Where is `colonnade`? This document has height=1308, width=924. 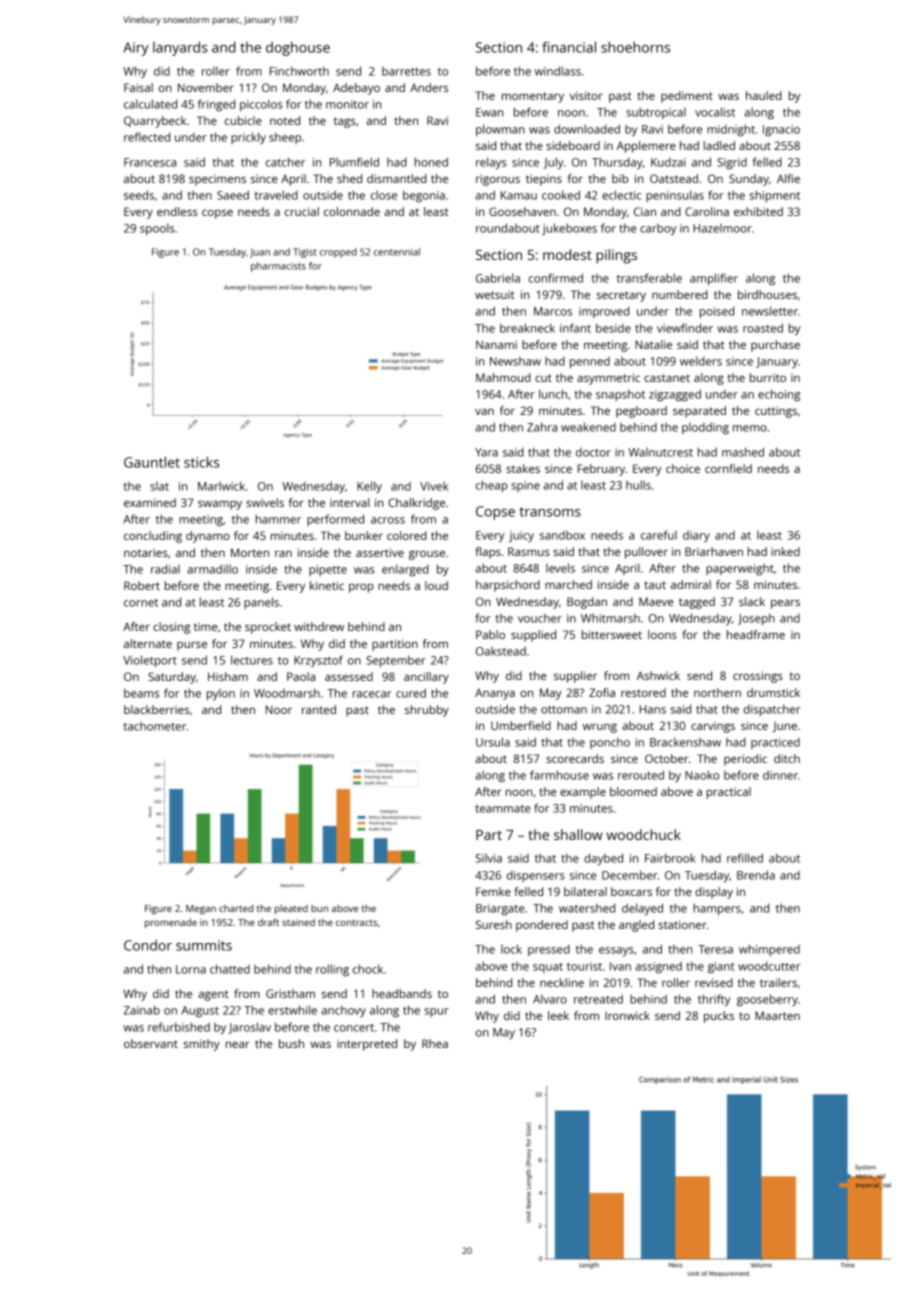
colonnade is located at coordinates (352, 211).
